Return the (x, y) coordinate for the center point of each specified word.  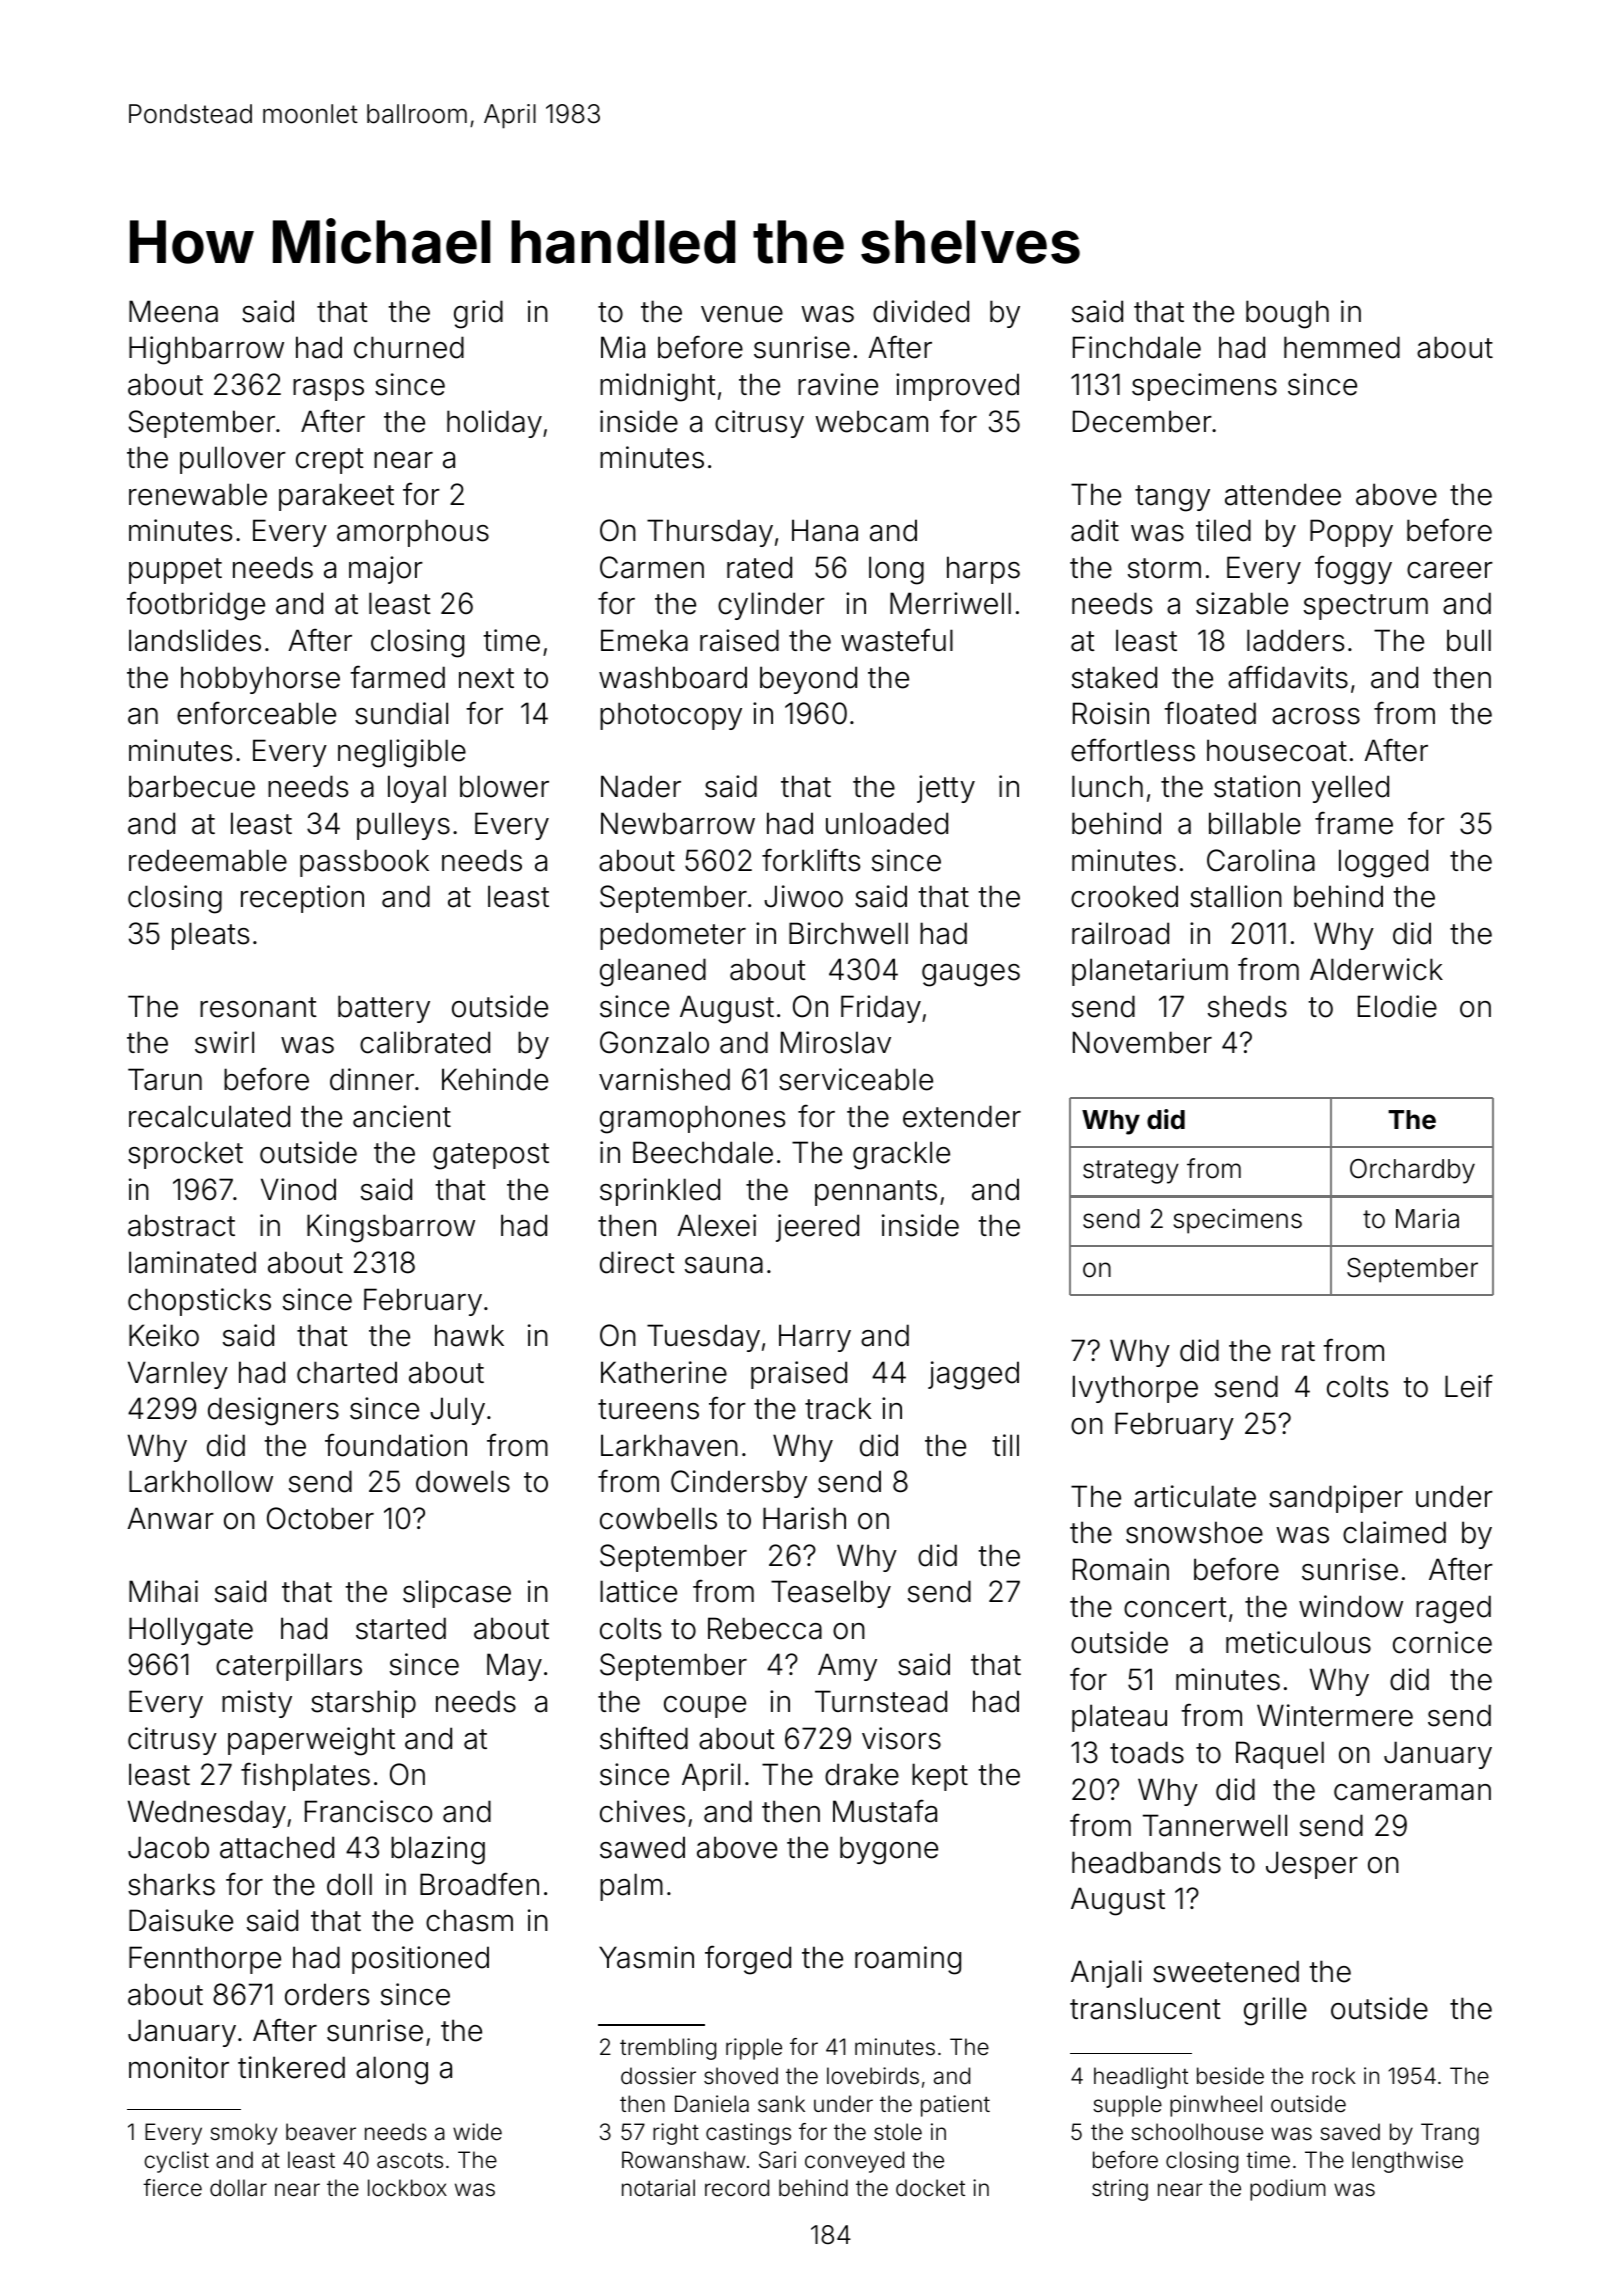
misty (257, 1704)
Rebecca (765, 1628)
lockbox (407, 2188)
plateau (1119, 1718)
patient (955, 2106)
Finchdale (1137, 347)
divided (921, 311)
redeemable (208, 860)
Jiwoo (803, 896)
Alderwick (1376, 969)
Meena (173, 311)
